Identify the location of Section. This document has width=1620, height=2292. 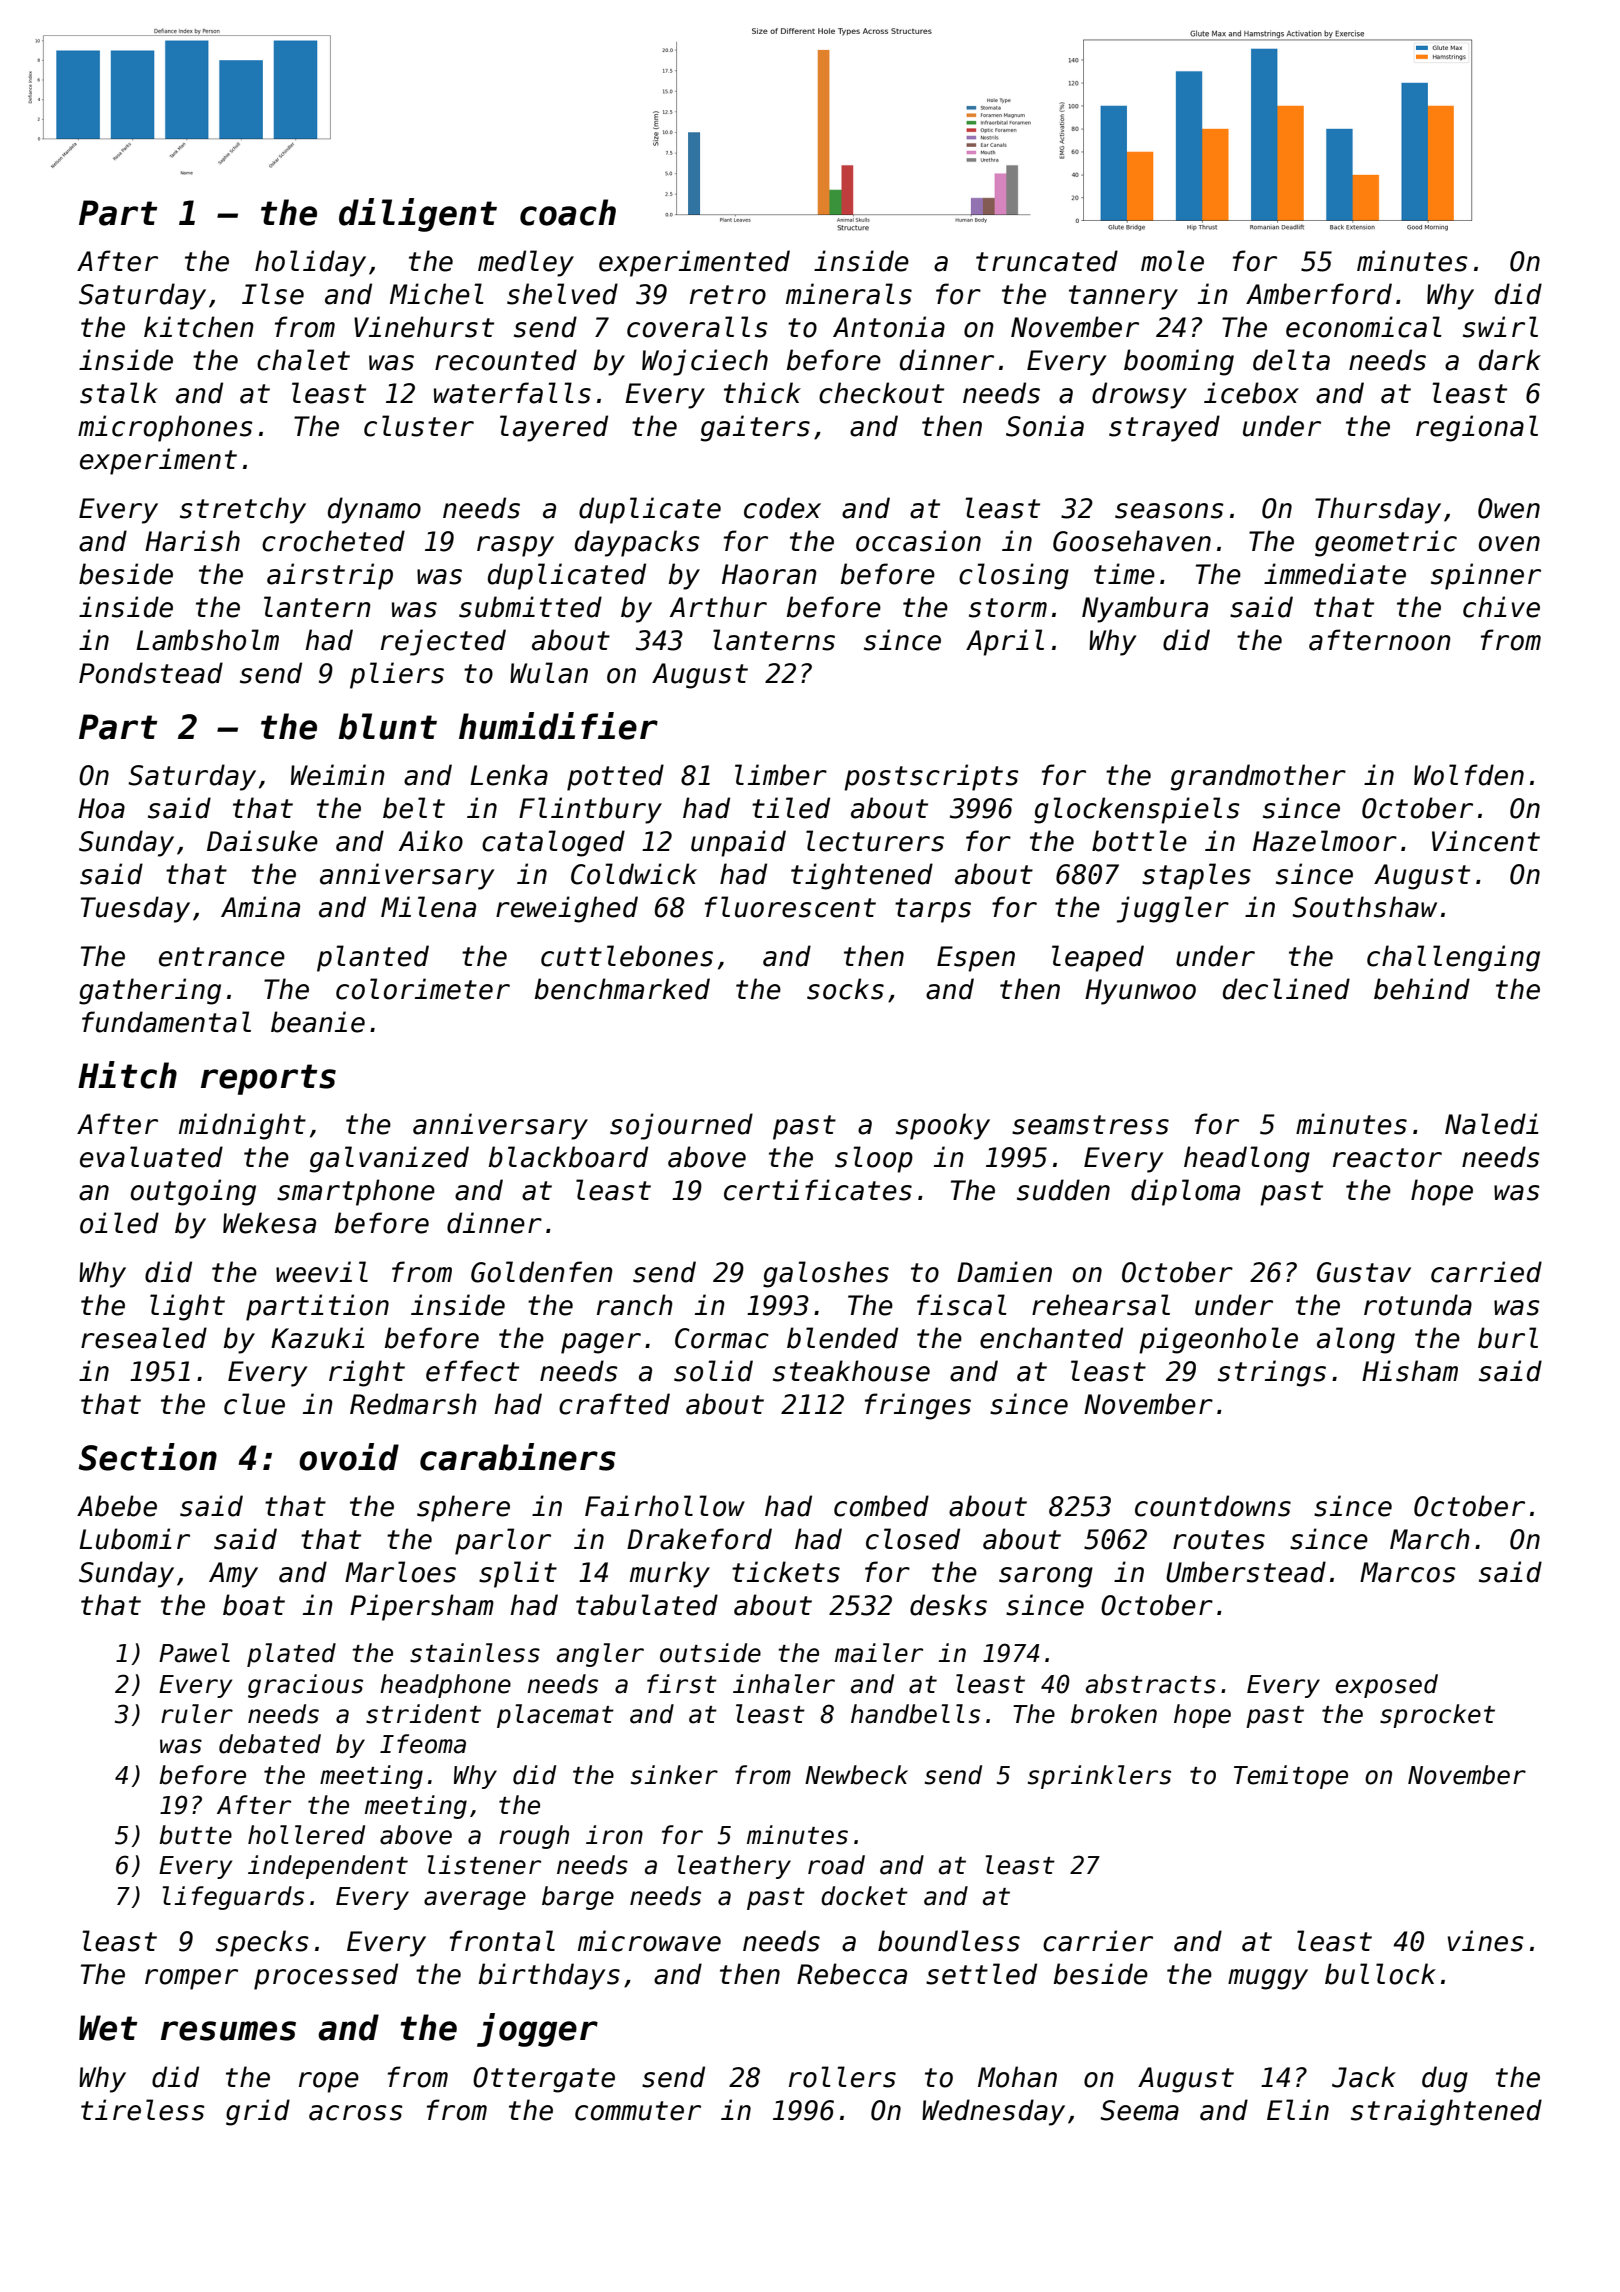
(147, 1457).
